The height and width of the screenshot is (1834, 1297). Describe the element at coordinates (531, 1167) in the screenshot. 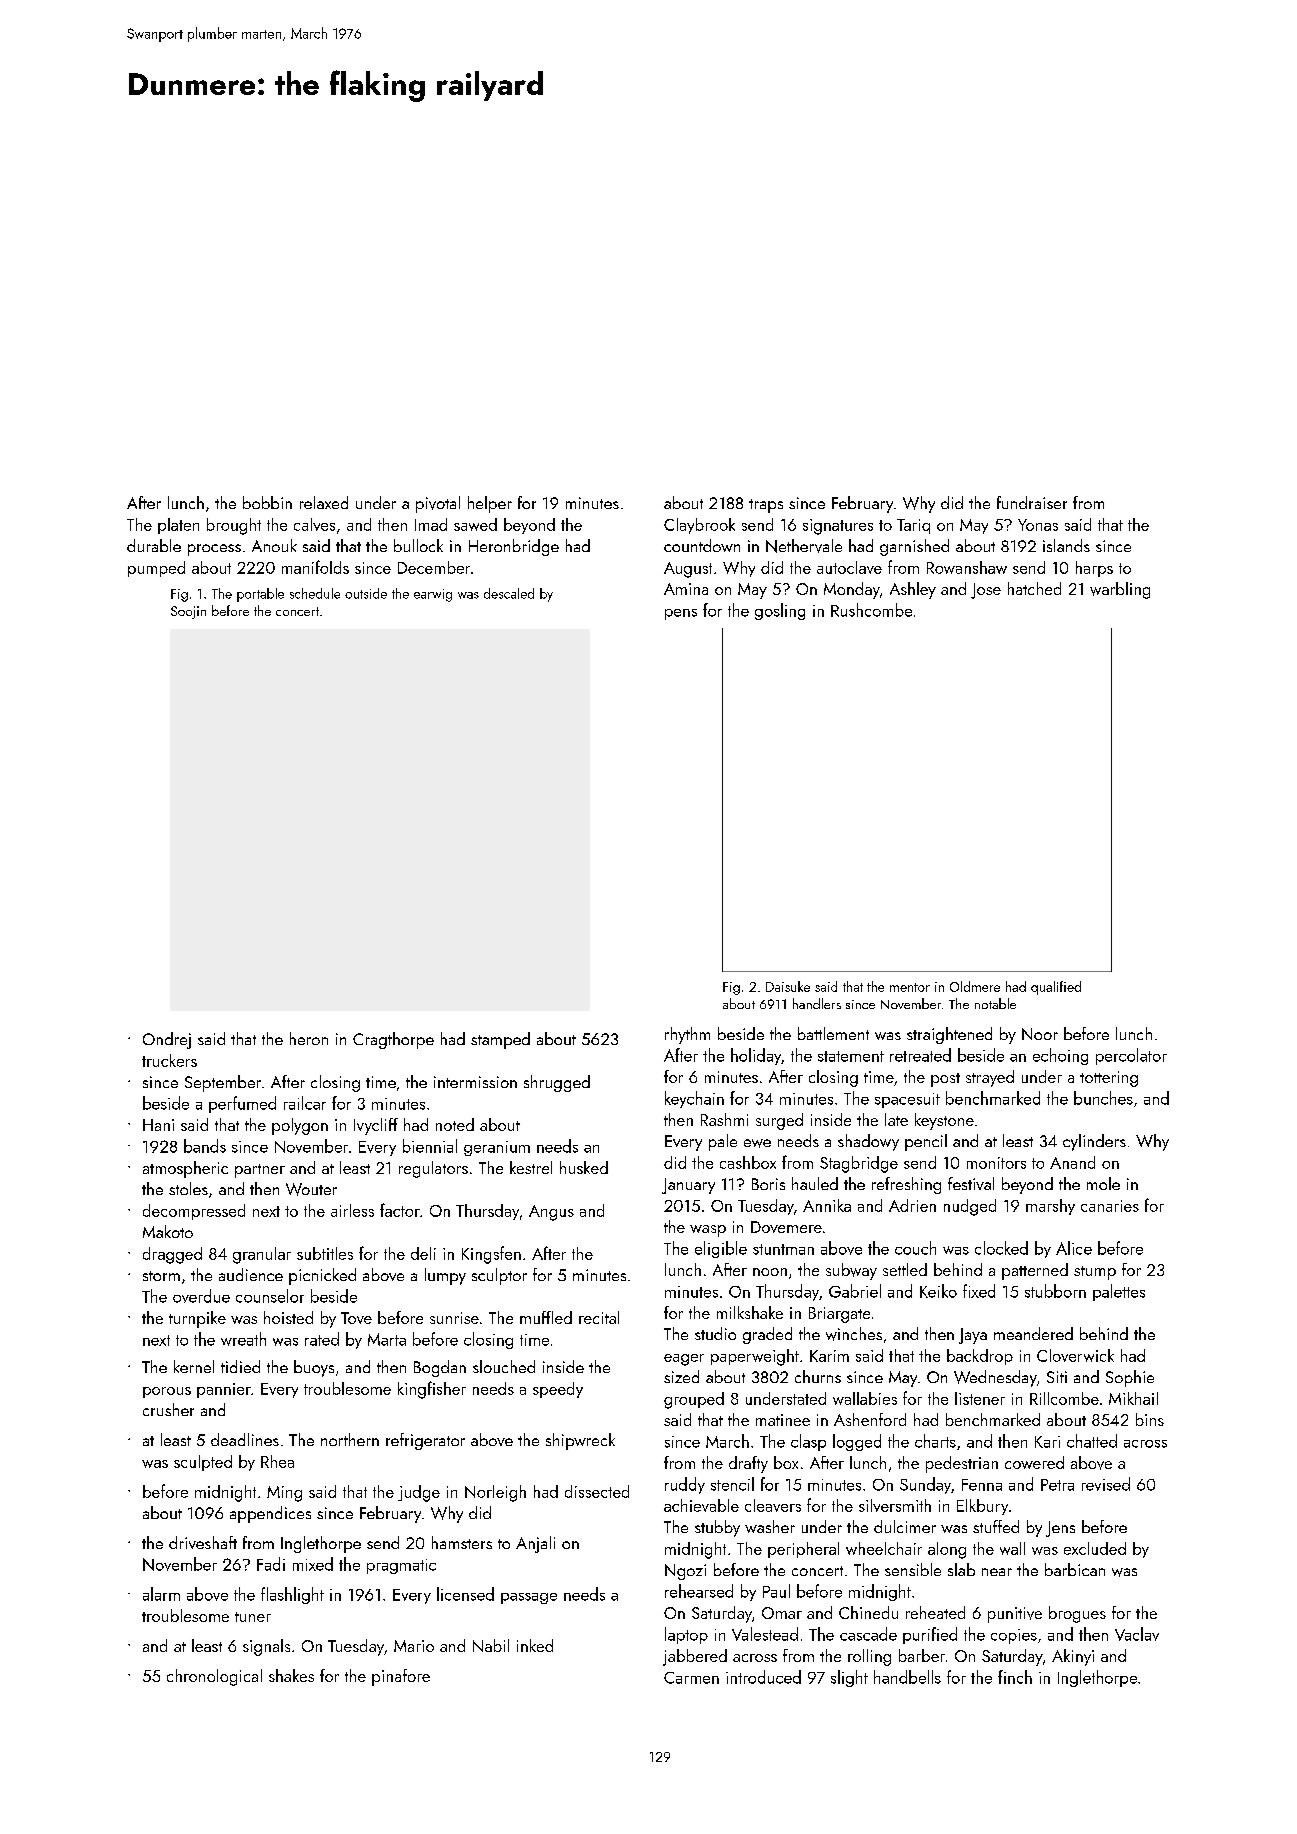

I see `kestrel` at that location.
